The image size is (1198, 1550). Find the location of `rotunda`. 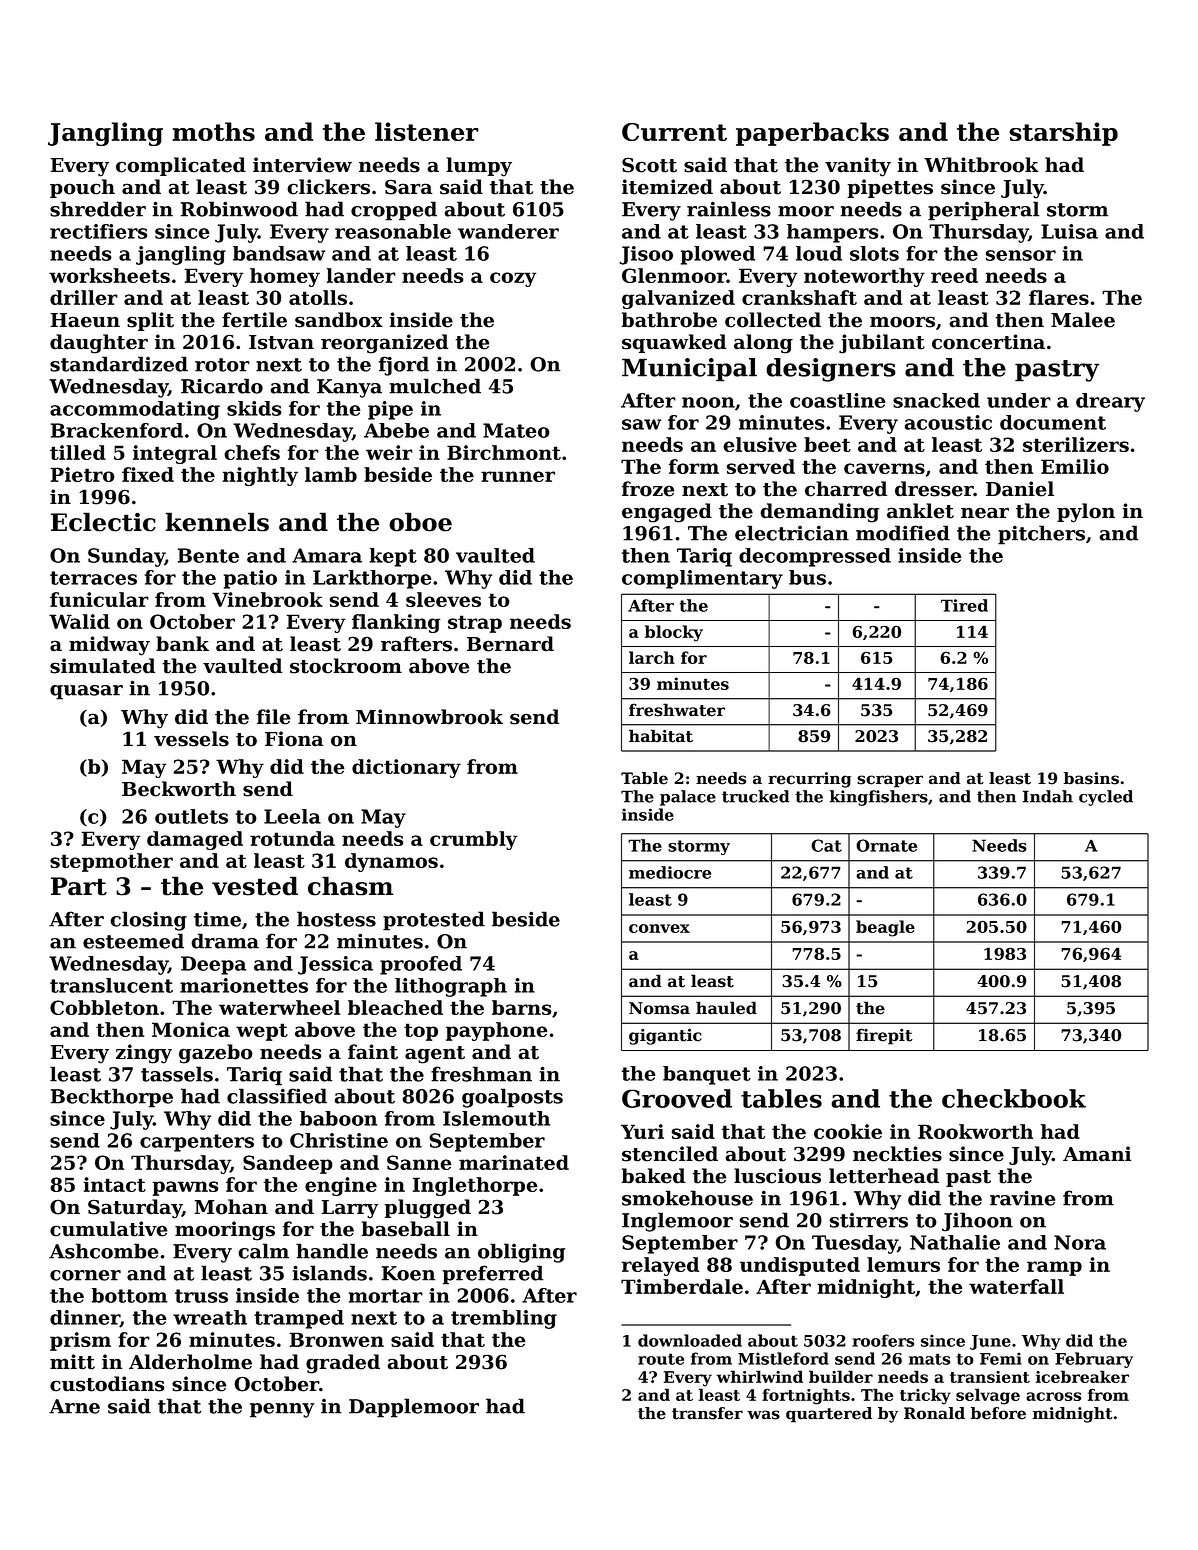

rotunda is located at coordinates (292, 838).
